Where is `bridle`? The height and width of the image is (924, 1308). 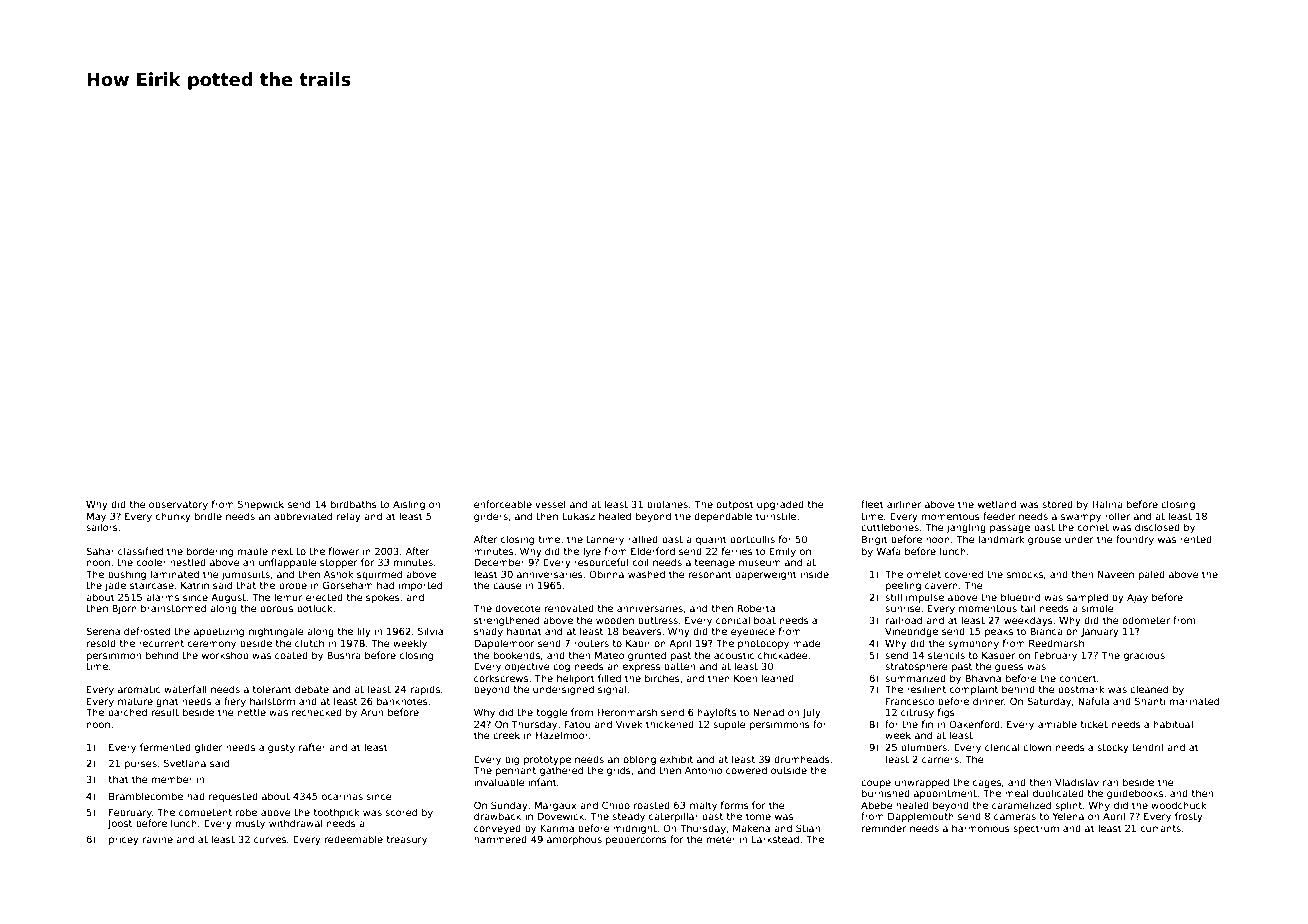
bridle is located at coordinates (208, 516).
